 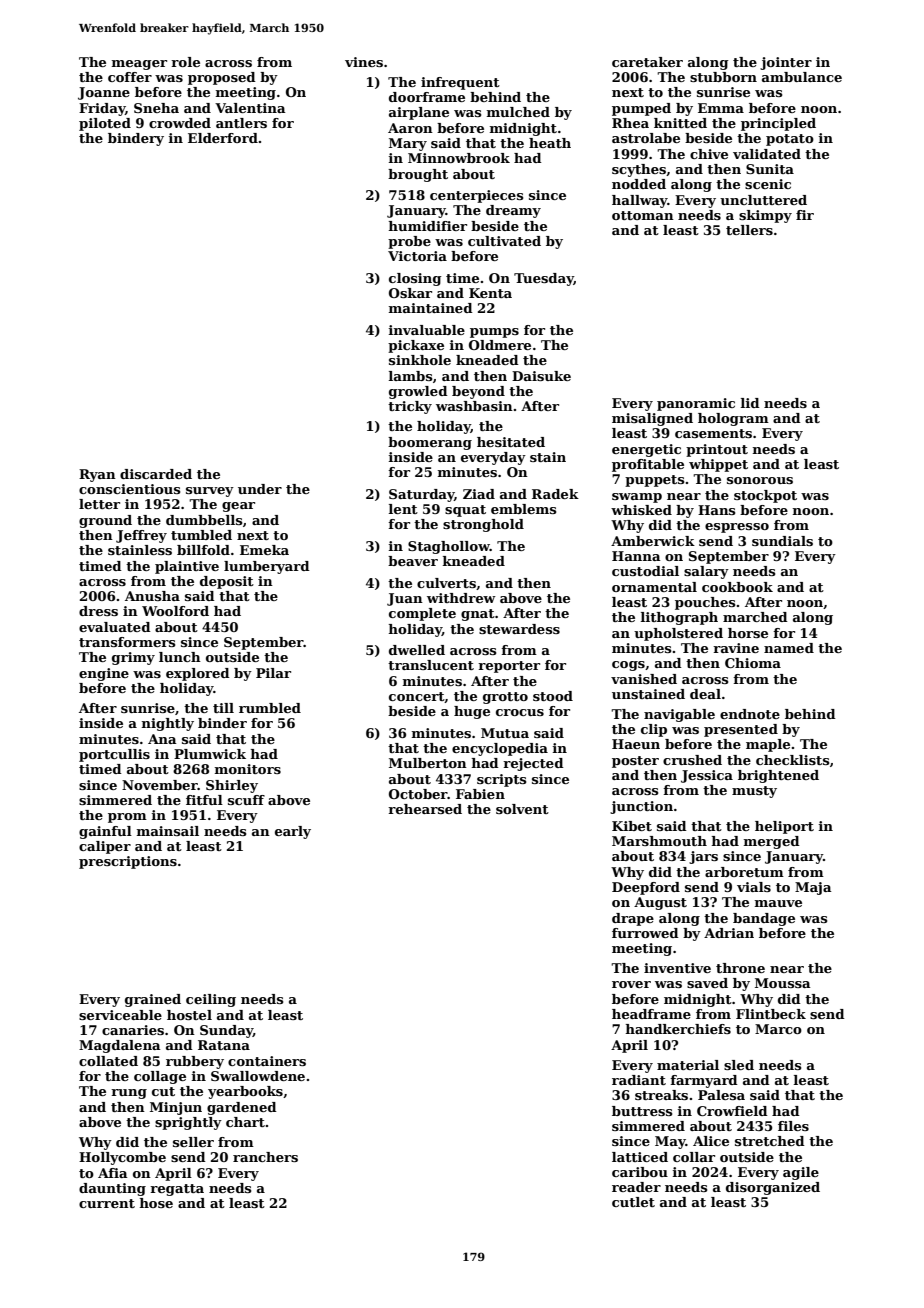 I want to click on explored, so click(x=198, y=674).
